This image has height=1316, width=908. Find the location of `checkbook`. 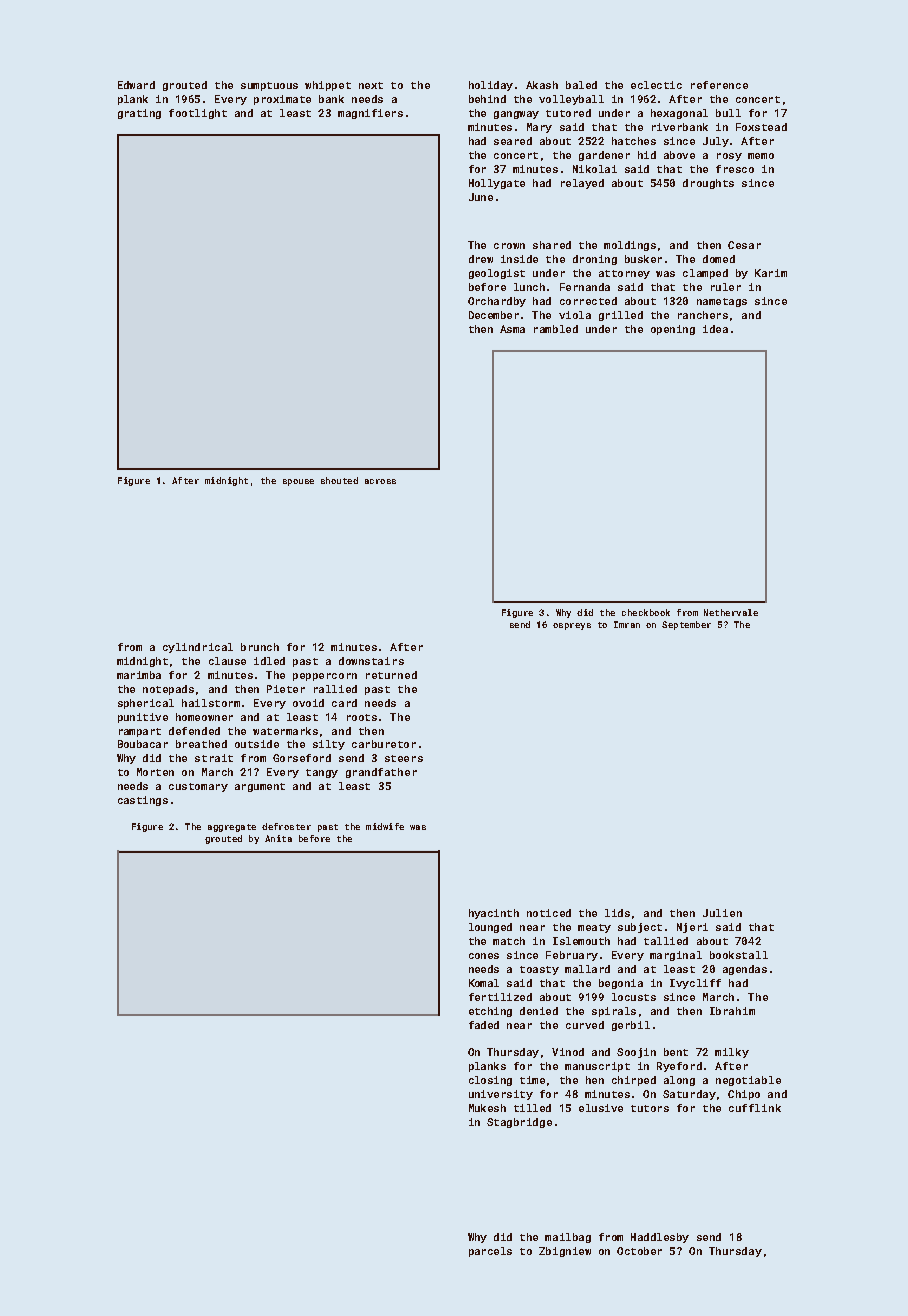

checkbook is located at coordinates (646, 612).
